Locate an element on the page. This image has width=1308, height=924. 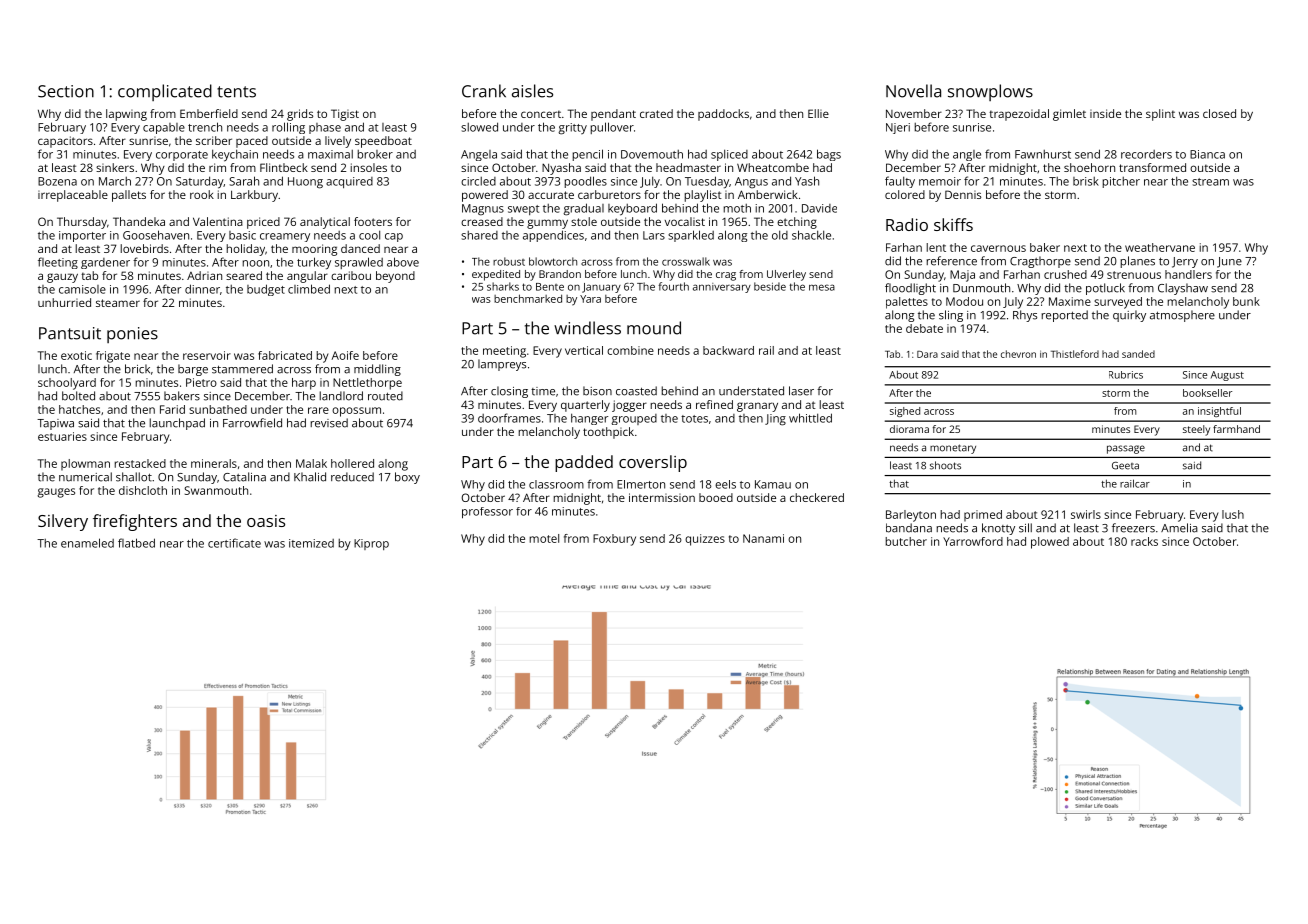
tents is located at coordinates (236, 92).
